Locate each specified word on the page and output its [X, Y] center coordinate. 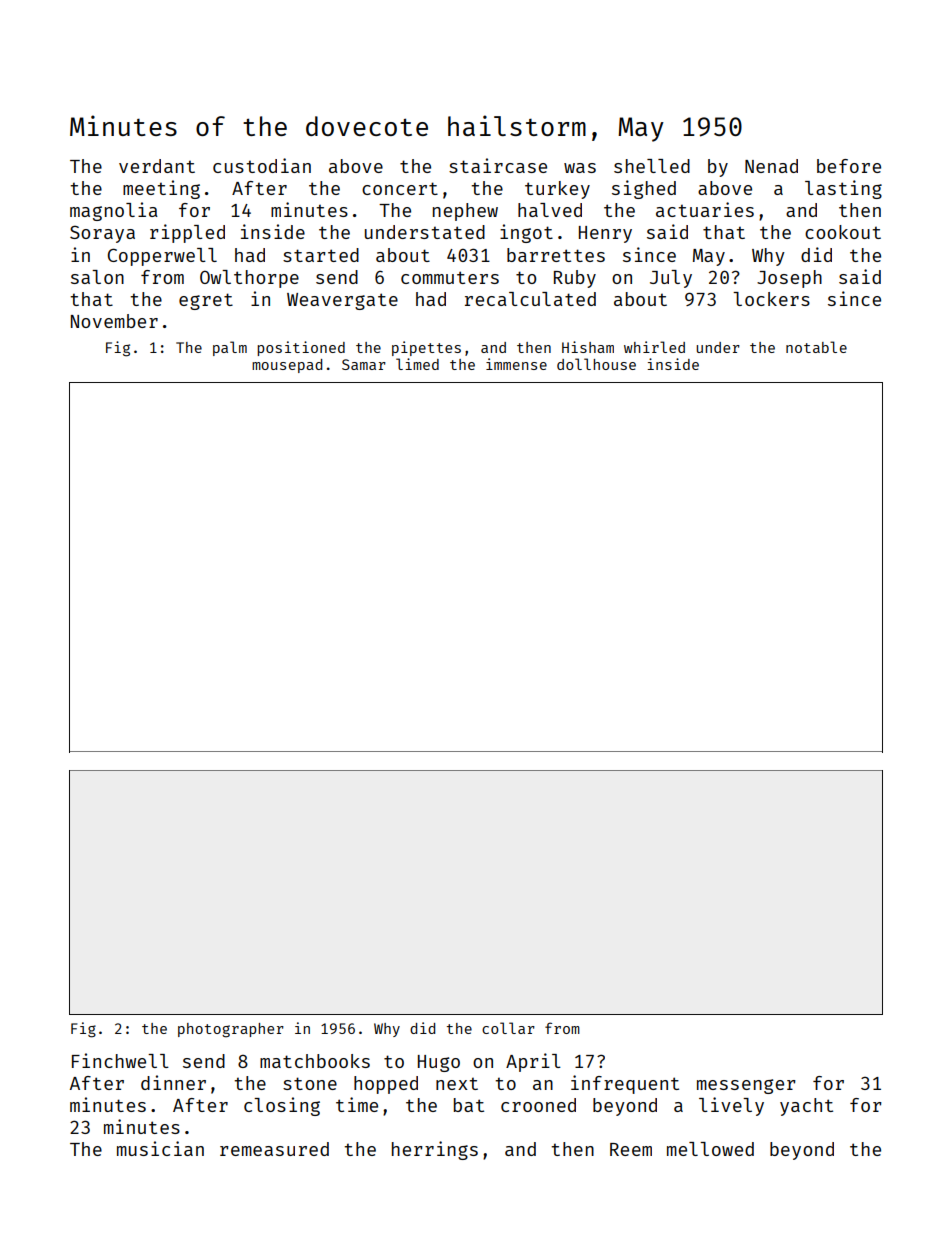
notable [816, 347]
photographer [231, 1030]
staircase [498, 165]
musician [160, 1148]
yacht [806, 1107]
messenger [746, 1086]
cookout [843, 232]
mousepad [287, 366]
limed [417, 364]
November [114, 321]
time [357, 1104]
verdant [157, 166]
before [849, 166]
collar [508, 1028]
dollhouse [596, 364]
